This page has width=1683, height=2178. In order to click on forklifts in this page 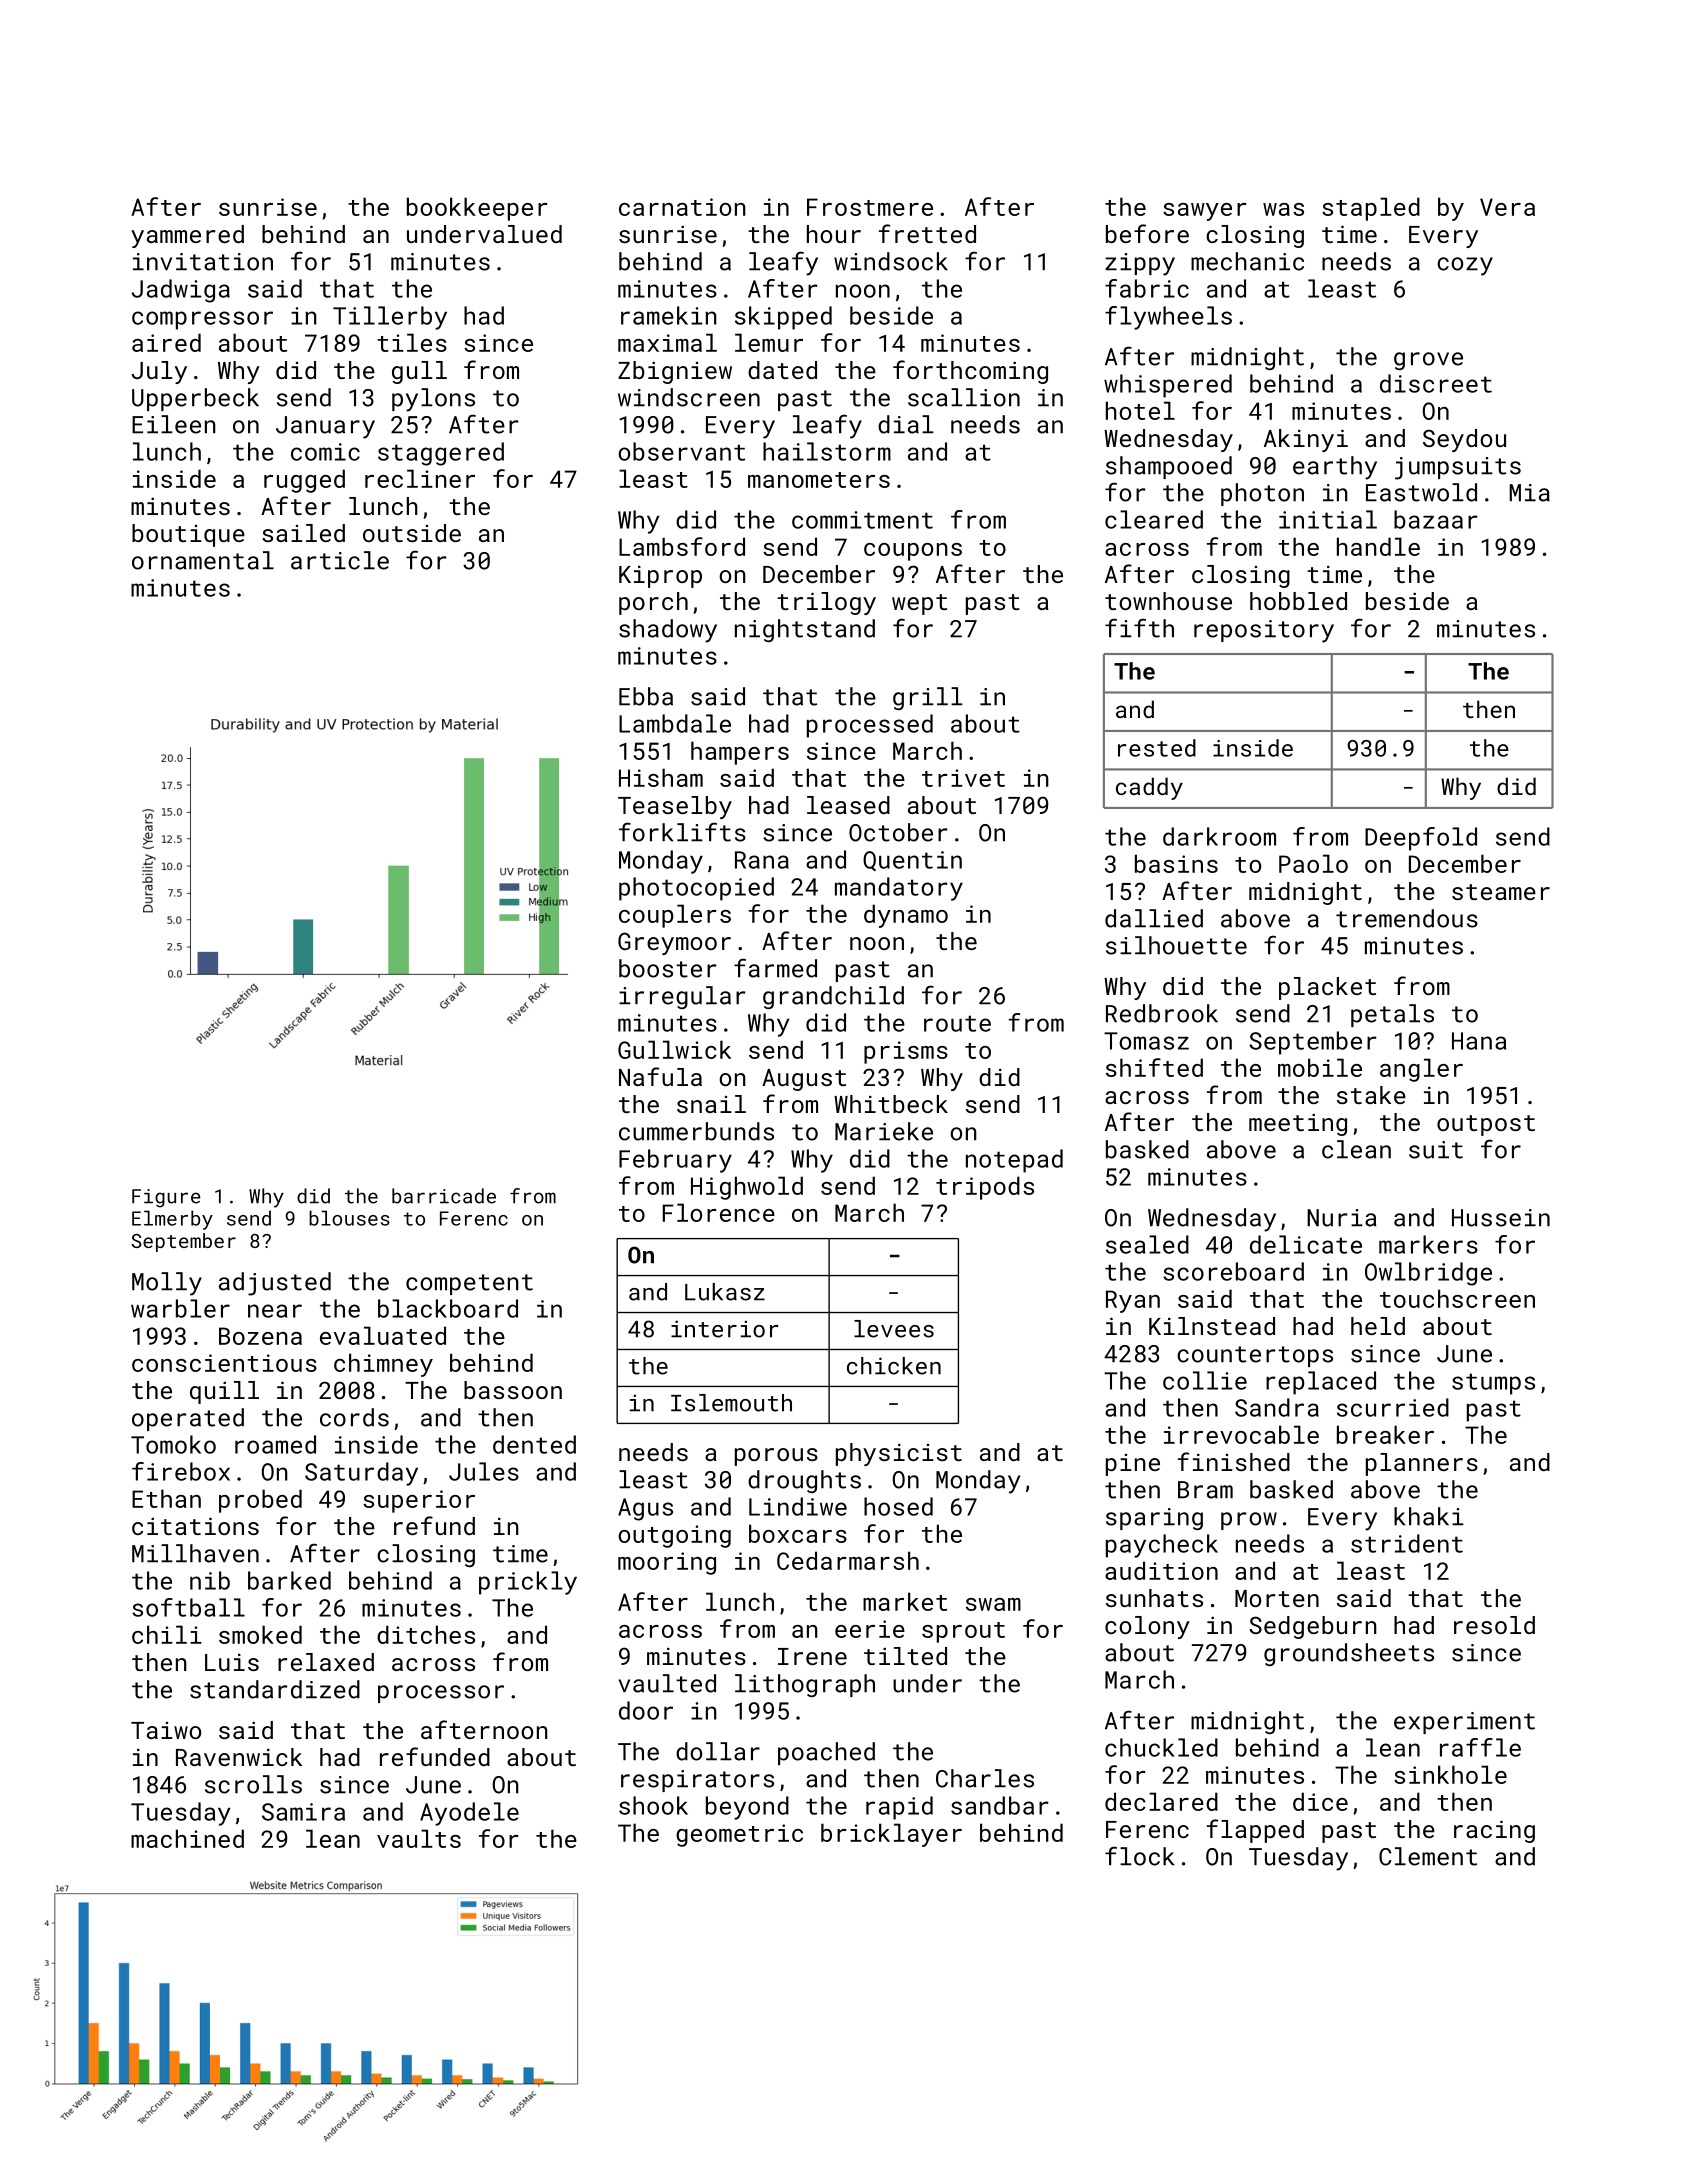, I will do `click(682, 832)`.
